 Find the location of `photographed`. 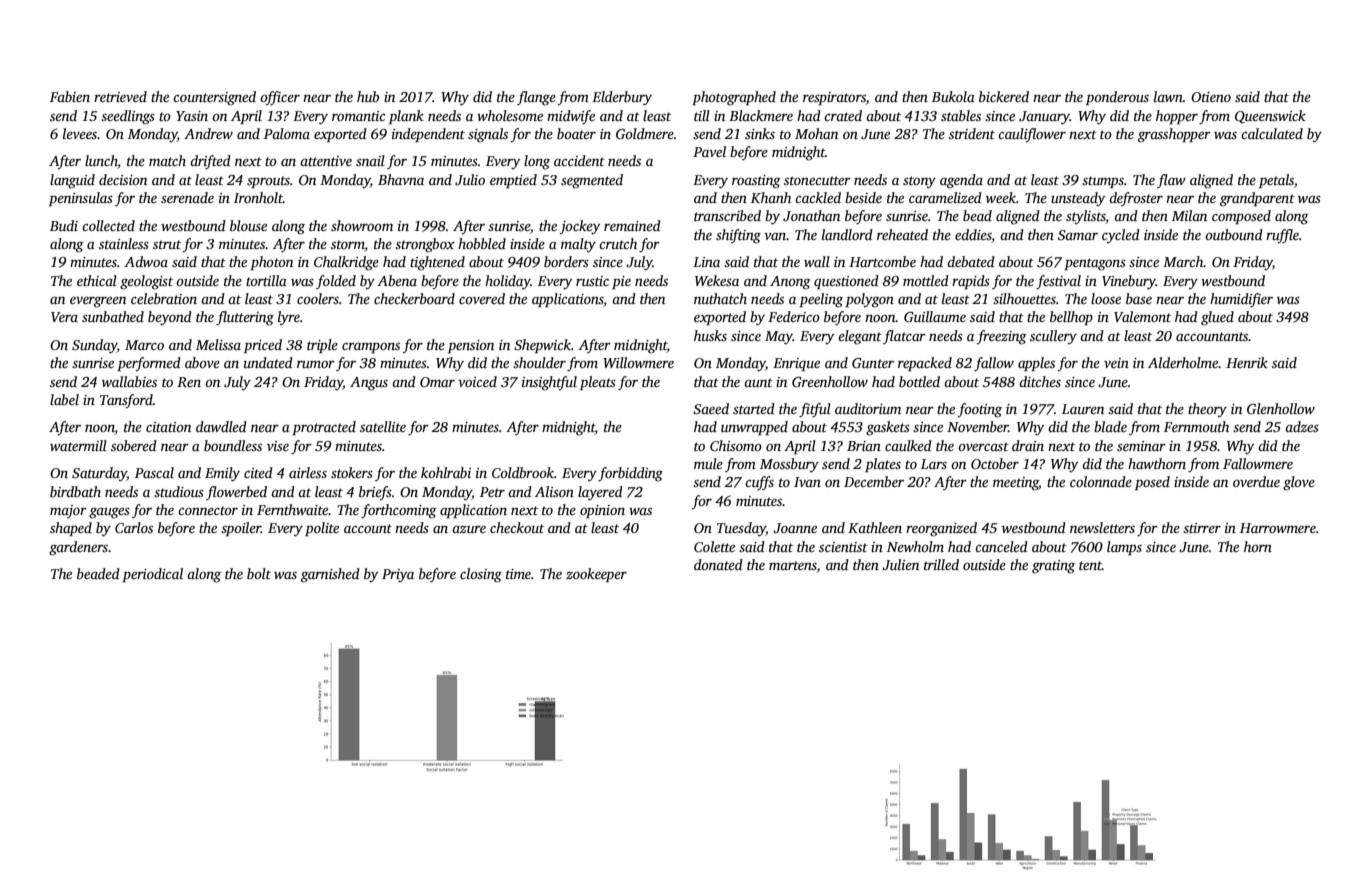

photographed is located at coordinates (734, 98).
